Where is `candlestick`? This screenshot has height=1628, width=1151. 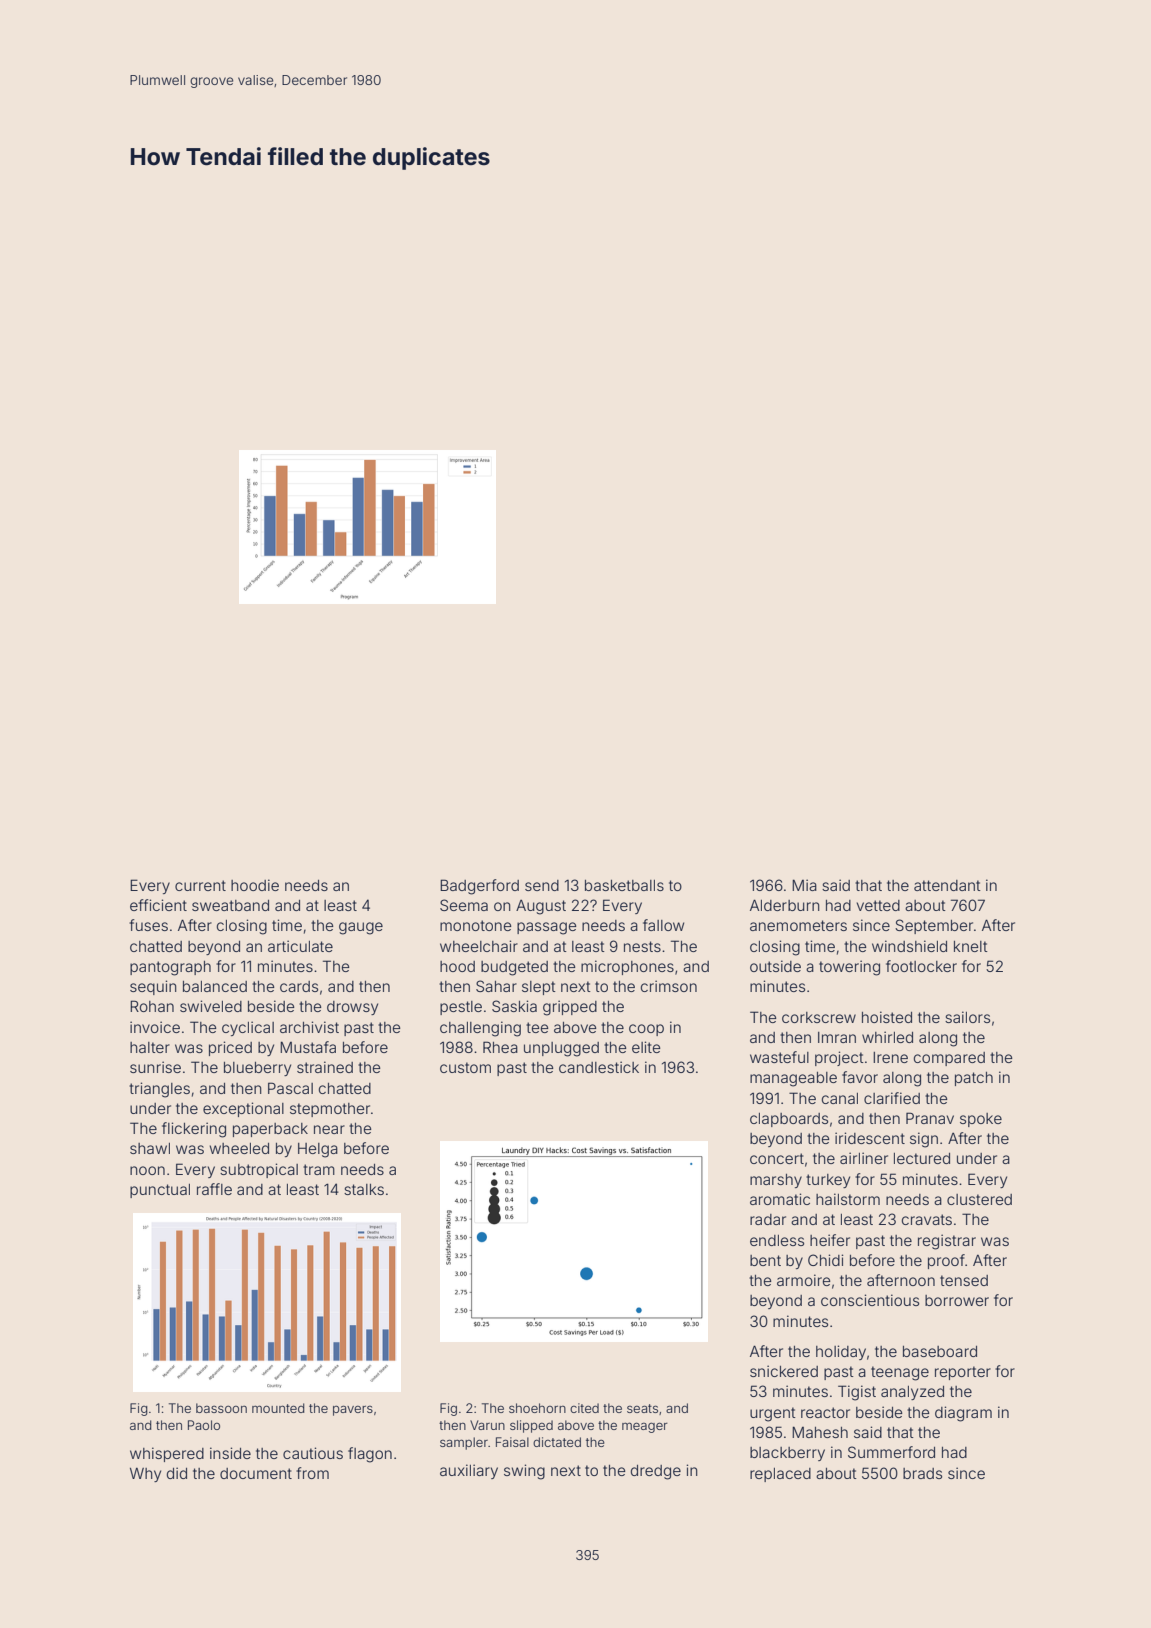 candlestick is located at coordinates (599, 1067).
